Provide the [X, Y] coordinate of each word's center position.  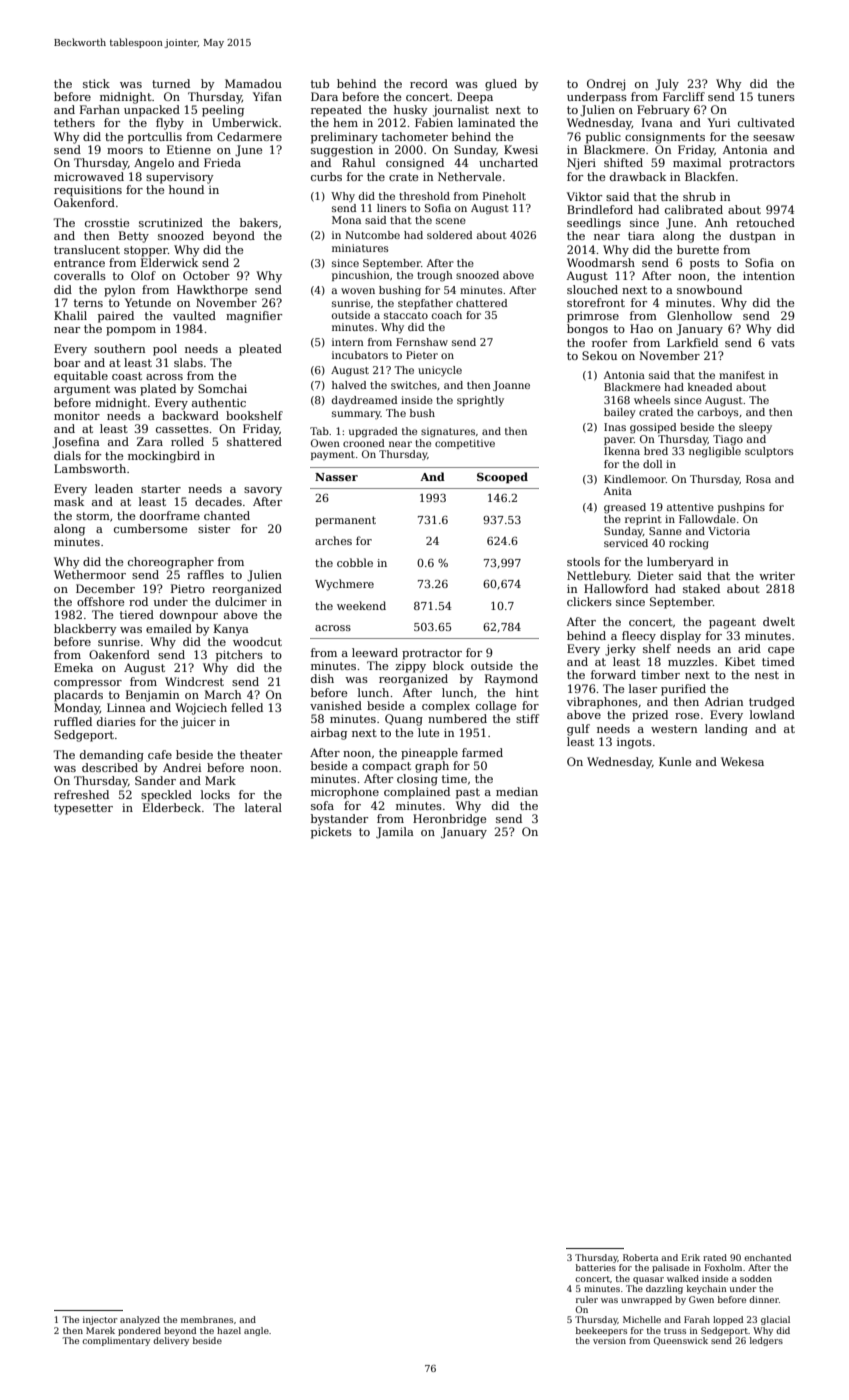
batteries [596, 1267]
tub [320, 83]
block [448, 665]
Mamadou [253, 83]
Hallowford [616, 588]
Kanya [231, 630]
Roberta [640, 1257]
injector [100, 1320]
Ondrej [606, 85]
